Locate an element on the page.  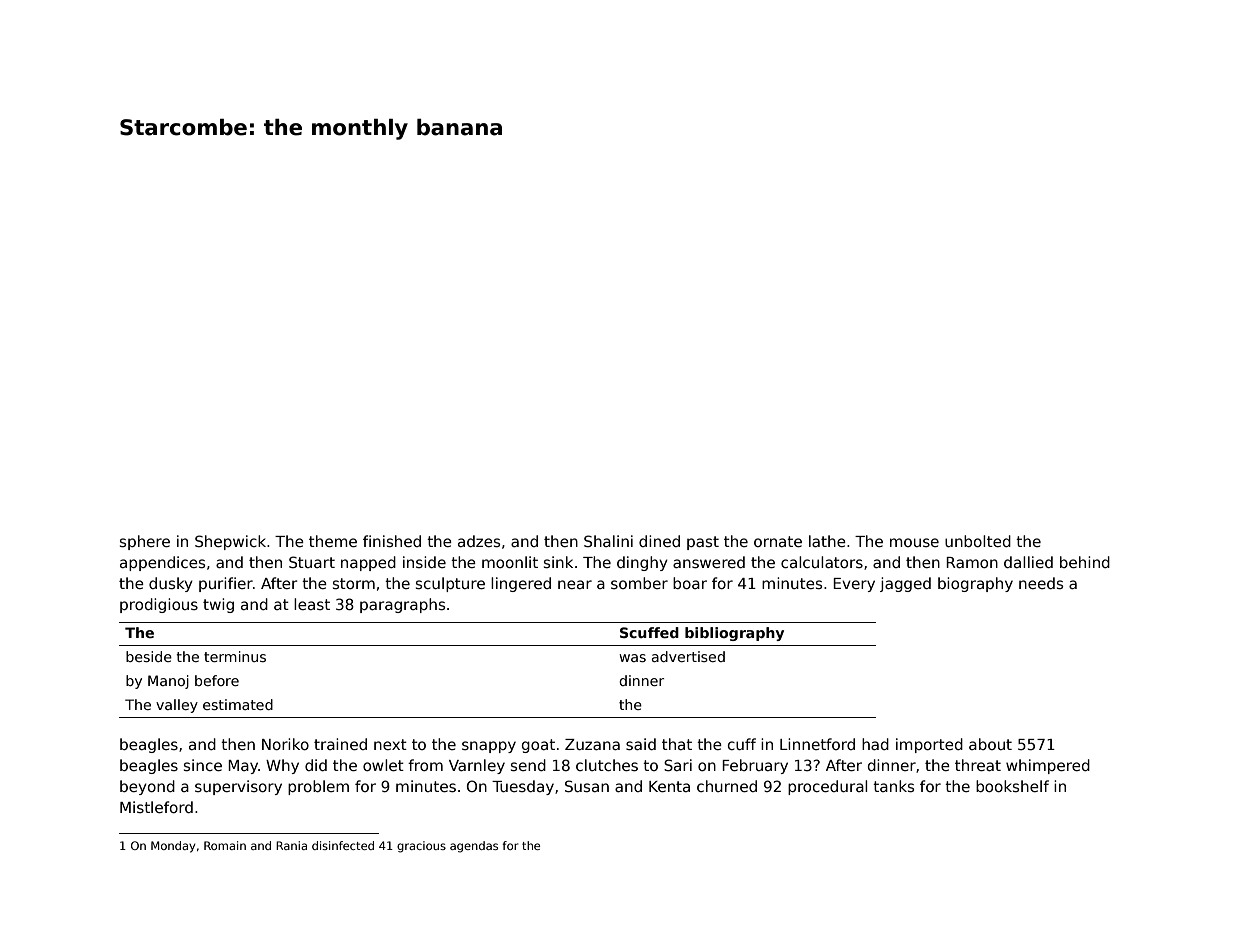
theme is located at coordinates (333, 541).
